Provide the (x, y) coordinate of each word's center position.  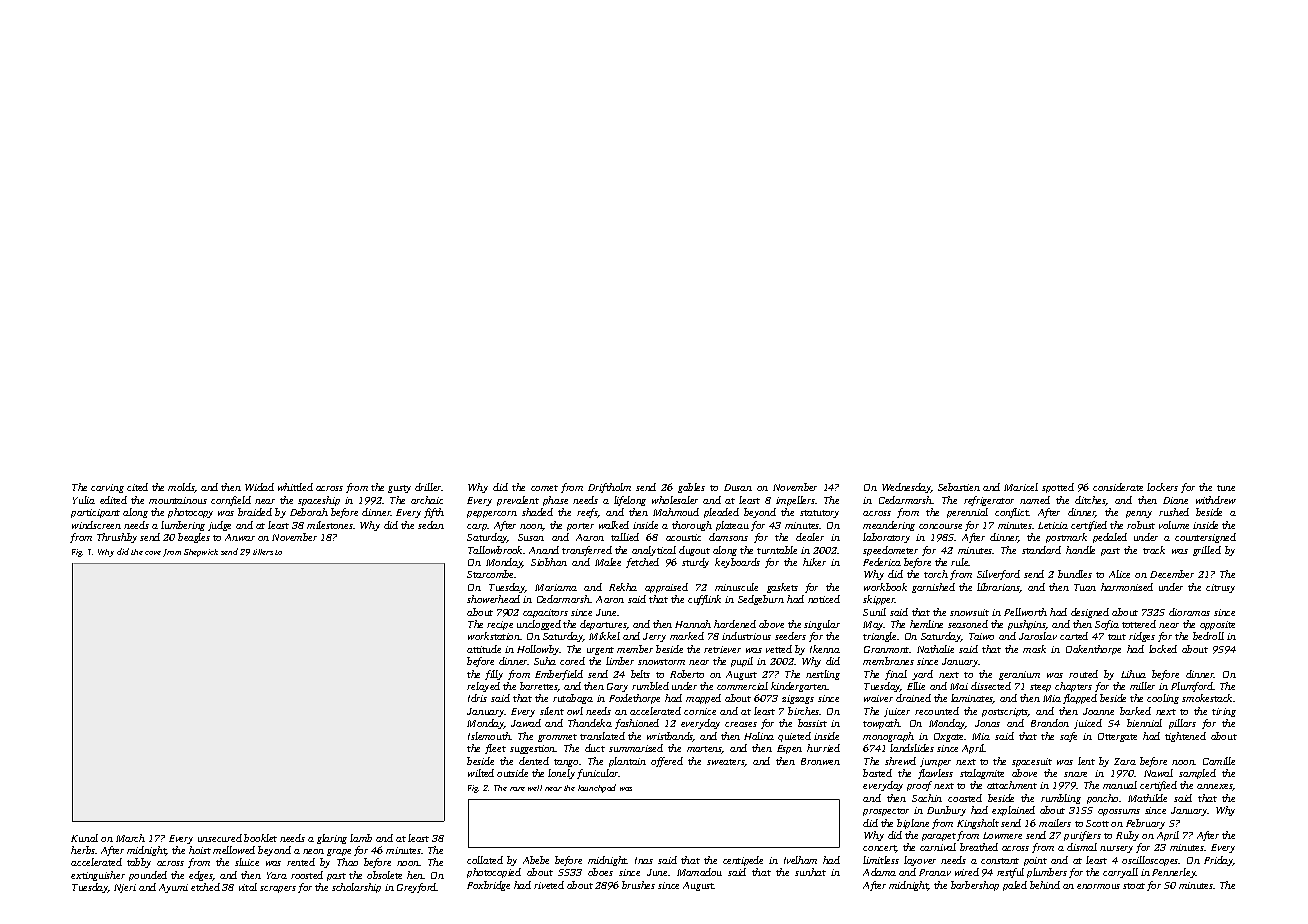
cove (153, 553)
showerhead (493, 599)
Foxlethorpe (634, 699)
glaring (332, 839)
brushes (638, 885)
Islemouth (489, 736)
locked (1163, 649)
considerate (1118, 487)
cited (137, 487)
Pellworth (1025, 612)
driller (428, 487)
